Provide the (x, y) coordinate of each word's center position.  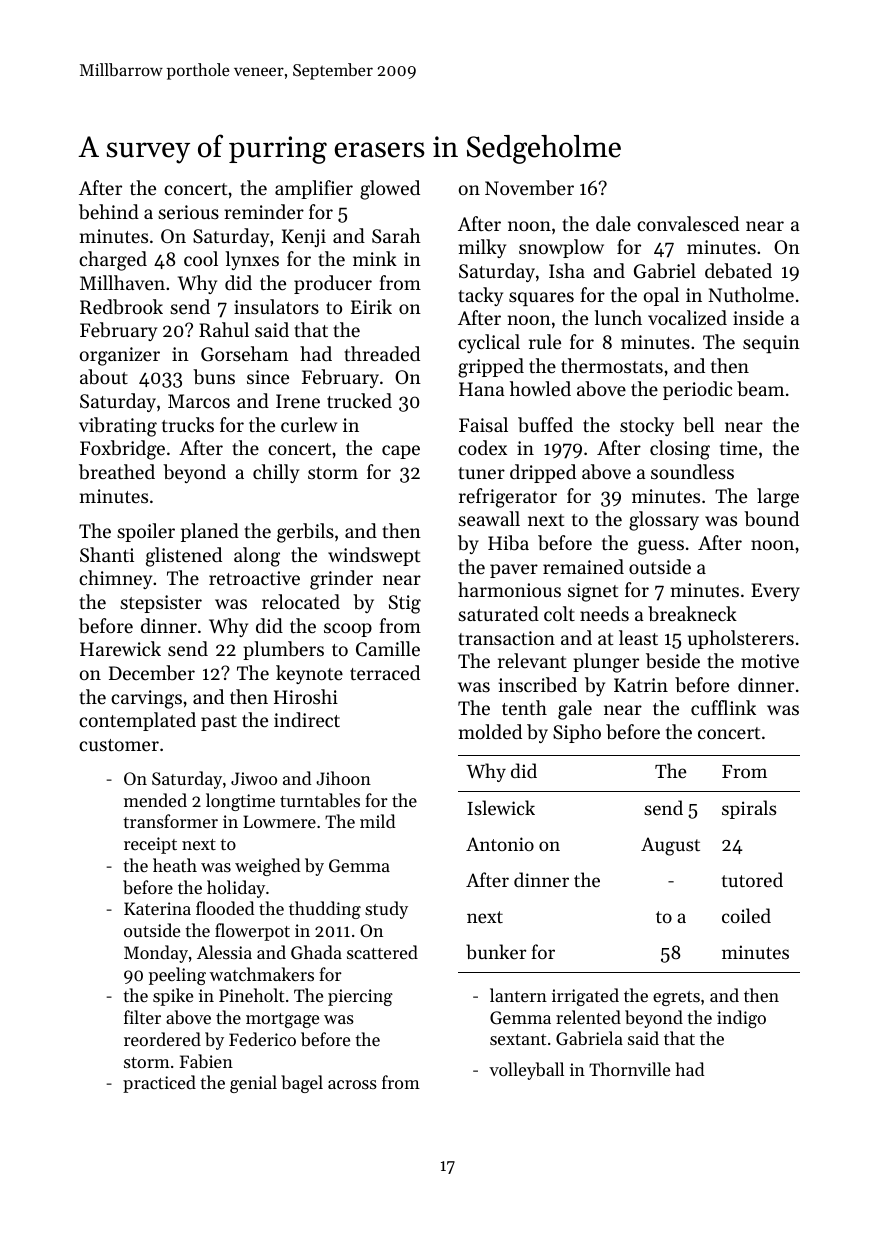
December (152, 673)
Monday (156, 954)
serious (188, 212)
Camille (388, 649)
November (529, 188)
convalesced (688, 223)
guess (661, 547)
